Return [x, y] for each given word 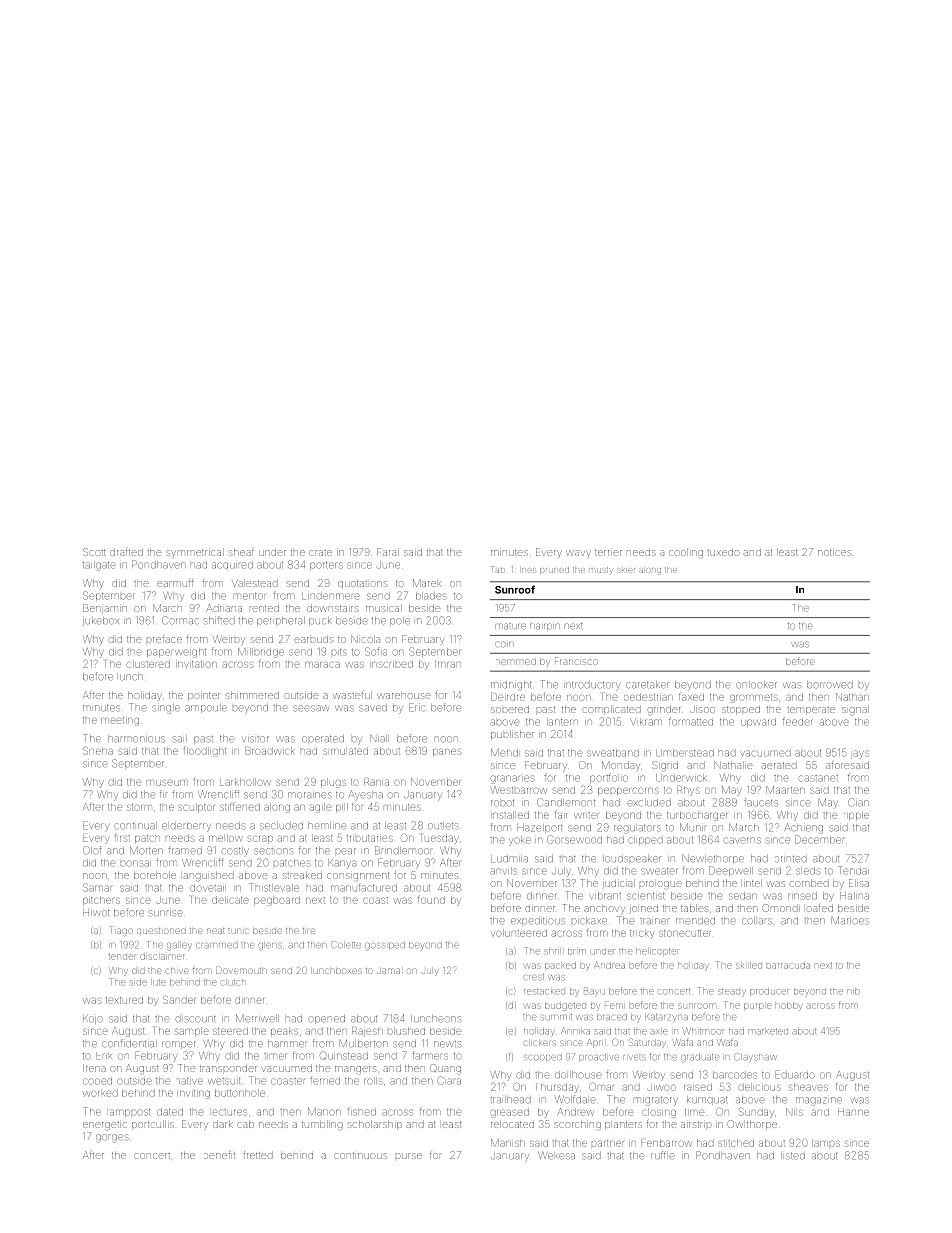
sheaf [241, 552]
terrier [608, 552]
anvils [503, 870]
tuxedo [722, 552]
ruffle [662, 1155]
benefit [219, 1155]
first [122, 838]
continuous [360, 1155]
